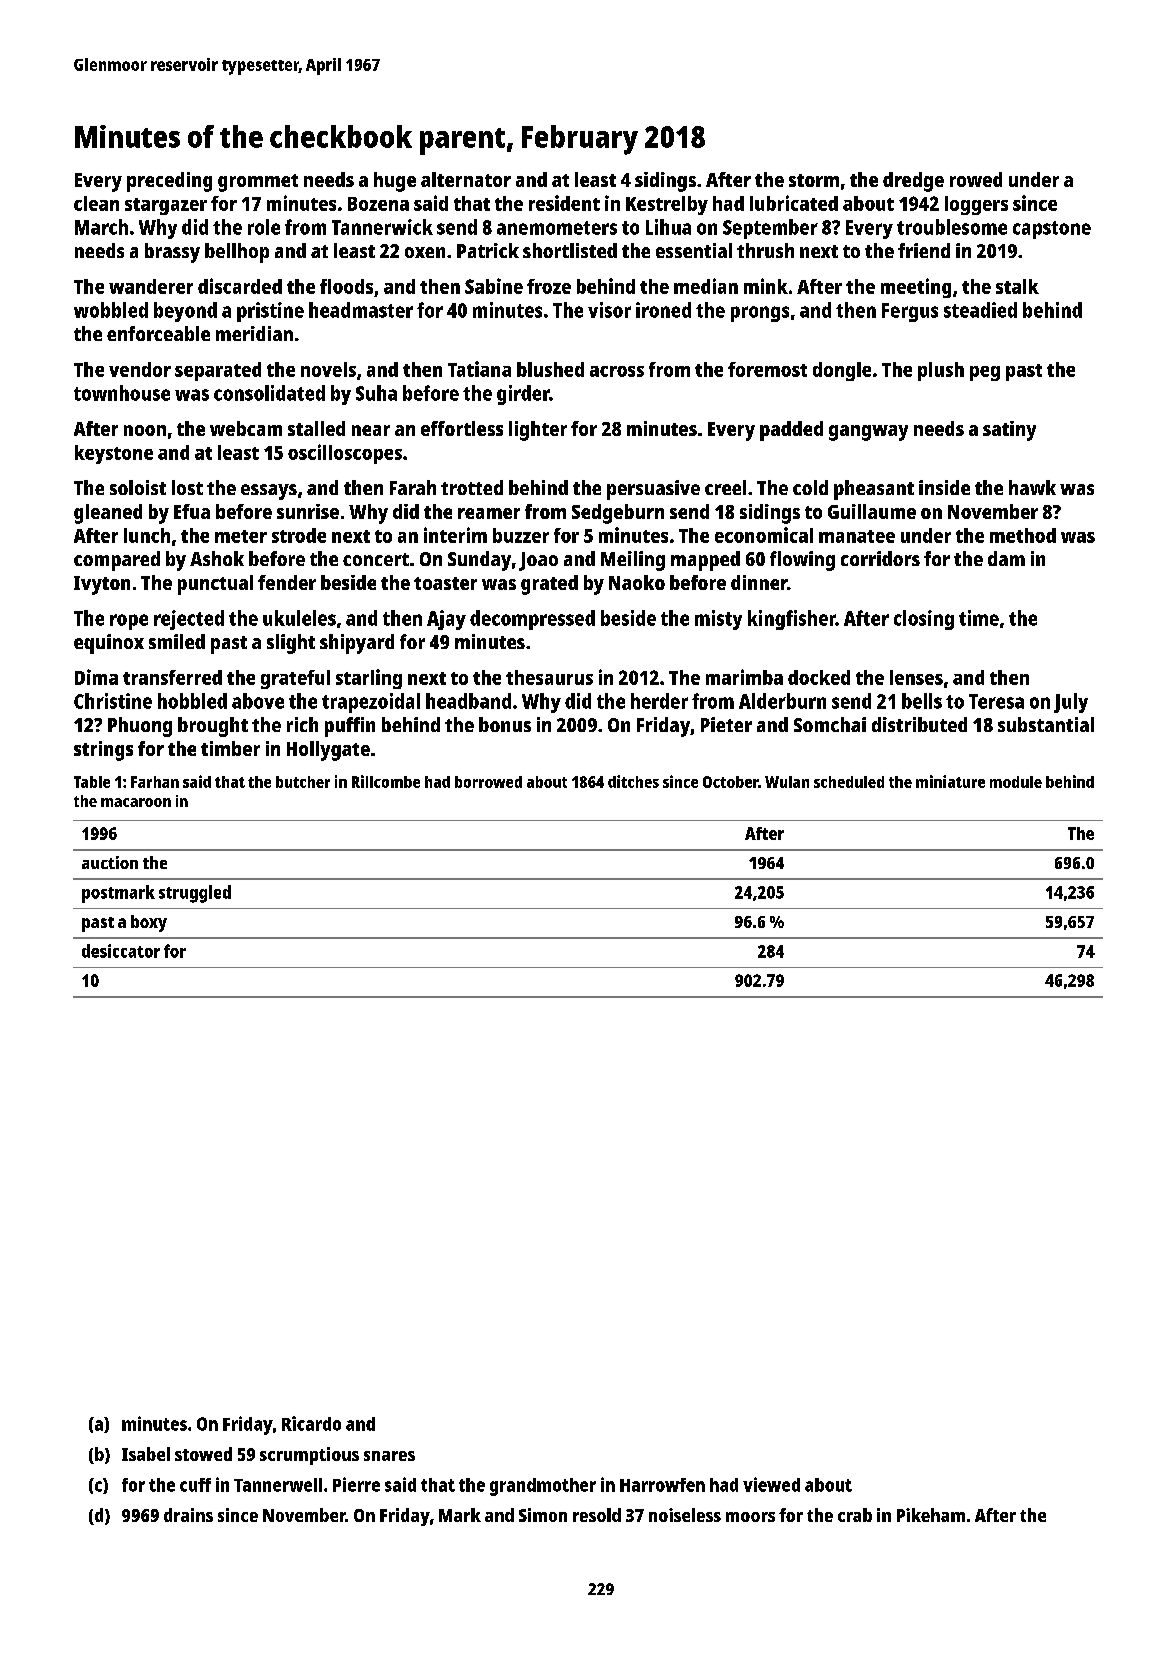 This screenshot has height=1663, width=1176. What do you see at coordinates (101, 227) in the screenshot?
I see `March` at bounding box center [101, 227].
